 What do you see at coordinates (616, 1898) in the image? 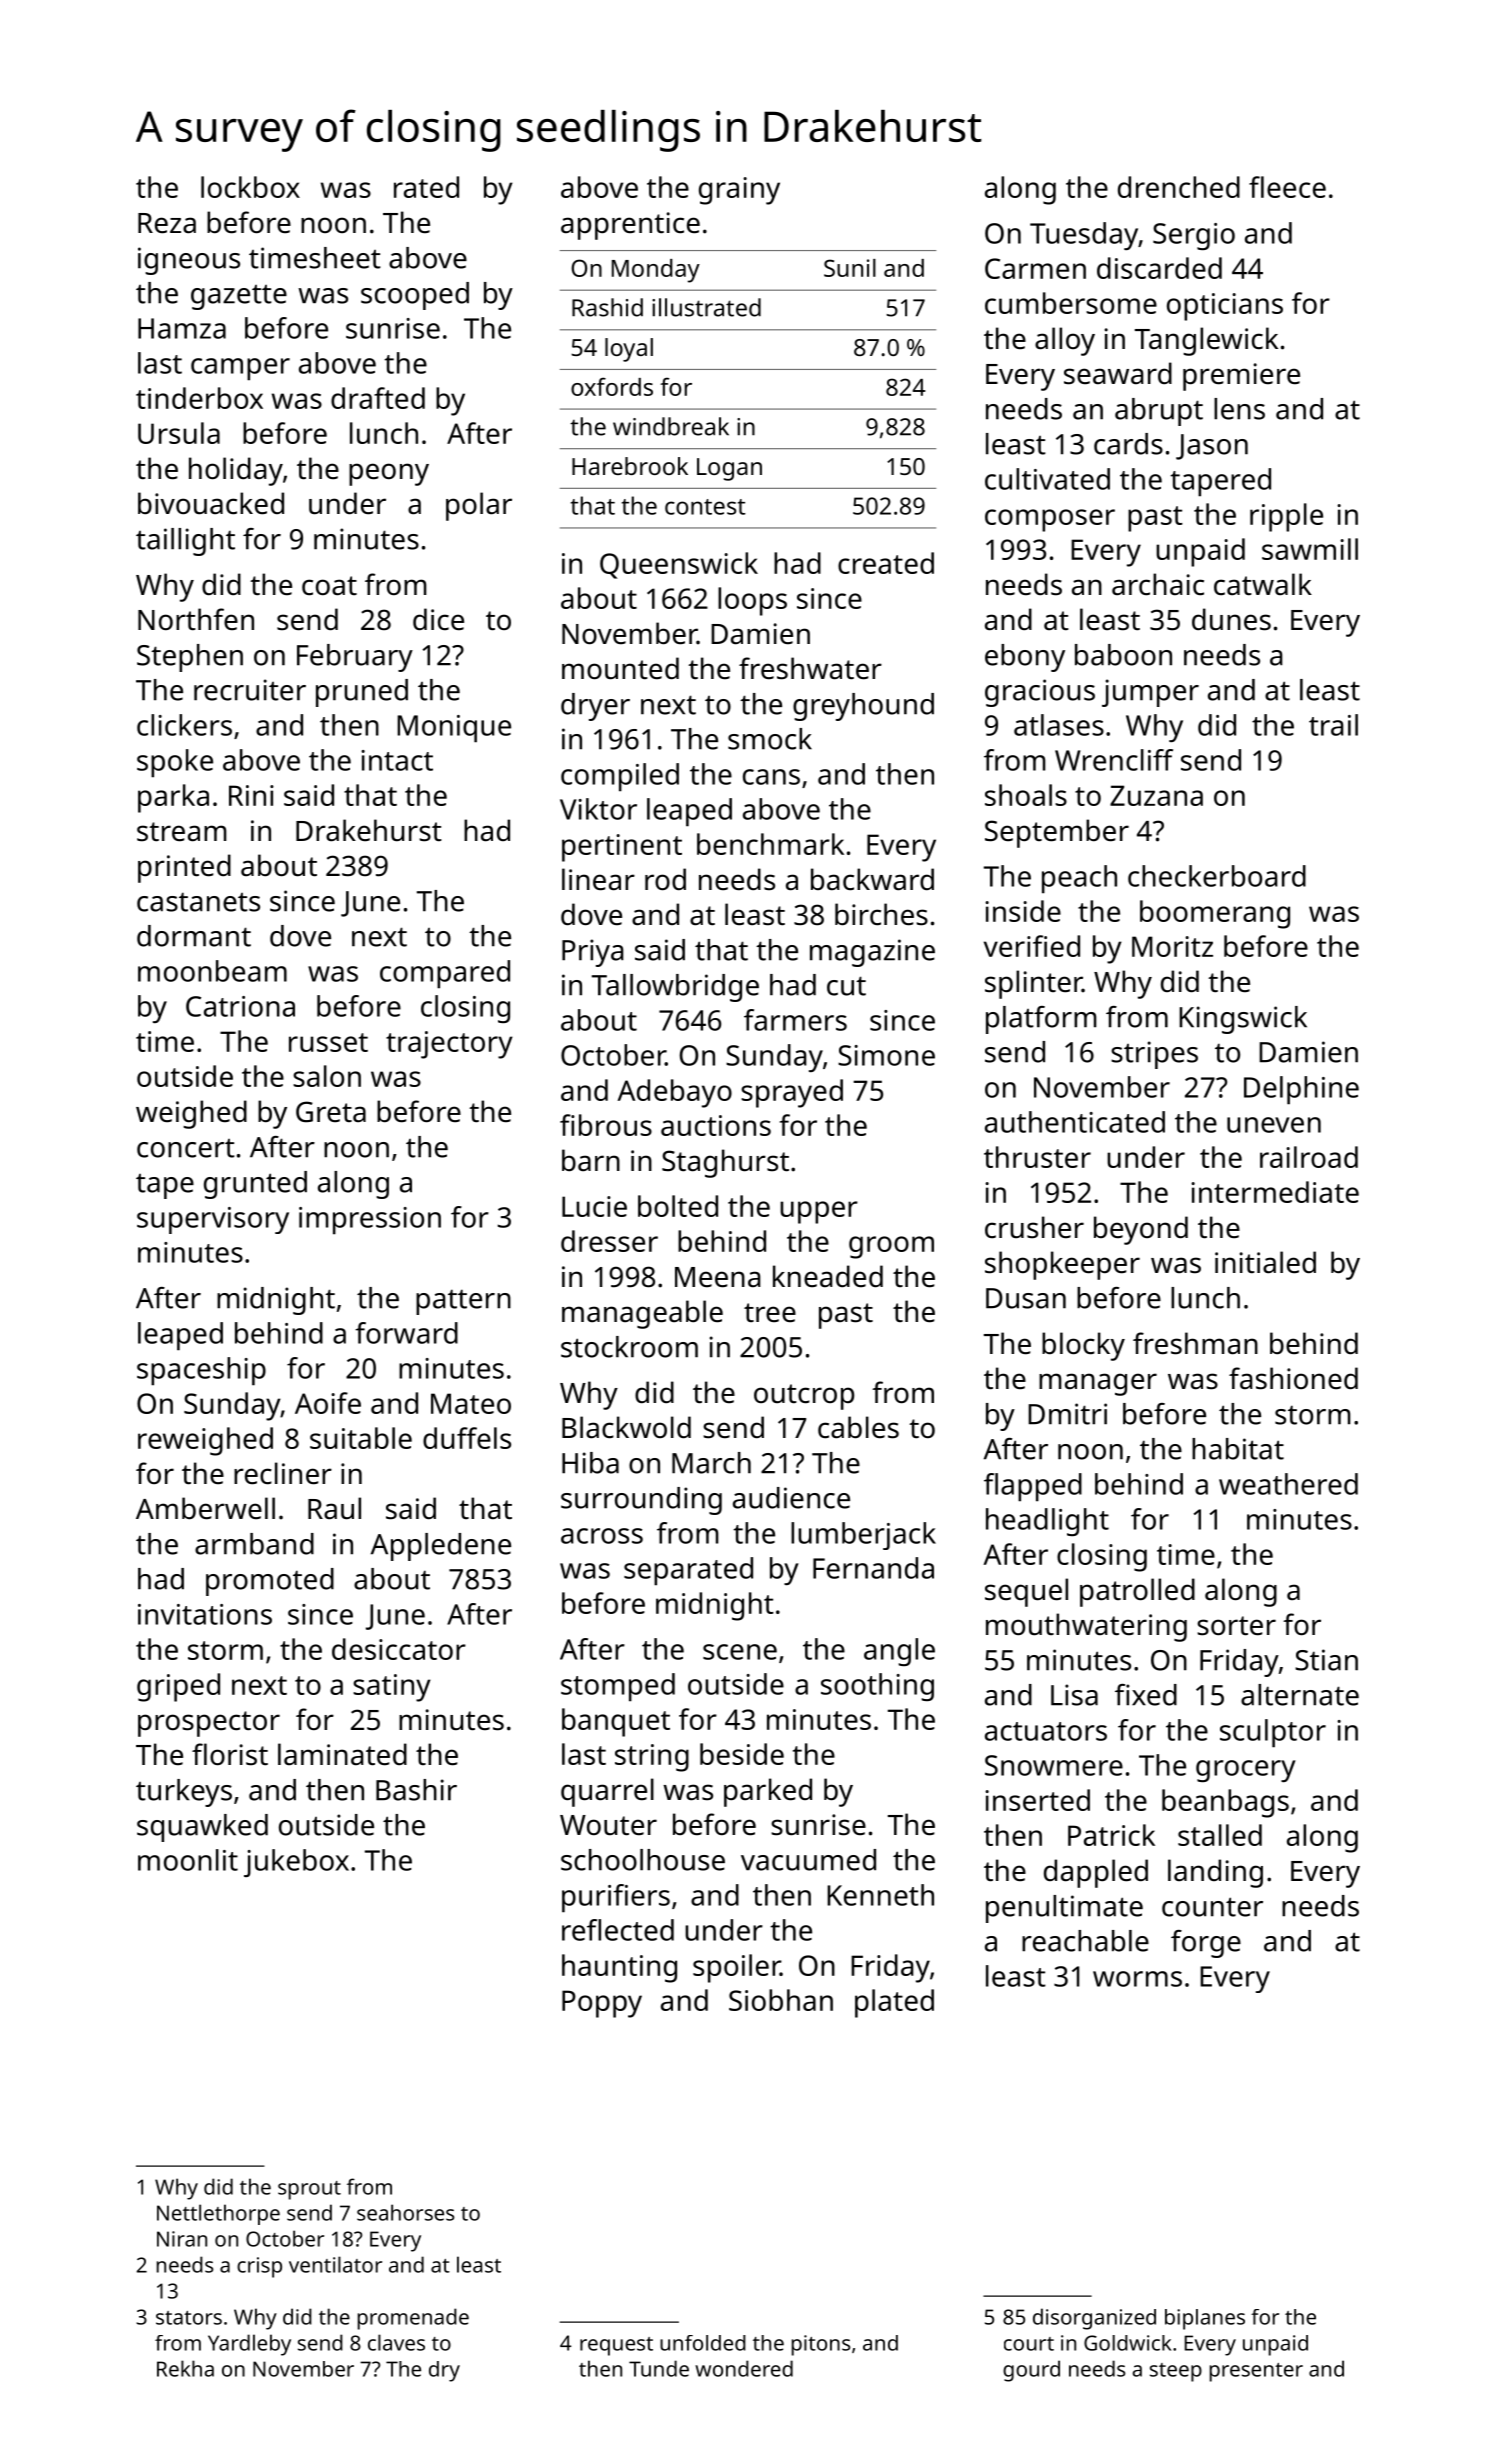
I see `purifiers` at bounding box center [616, 1898].
